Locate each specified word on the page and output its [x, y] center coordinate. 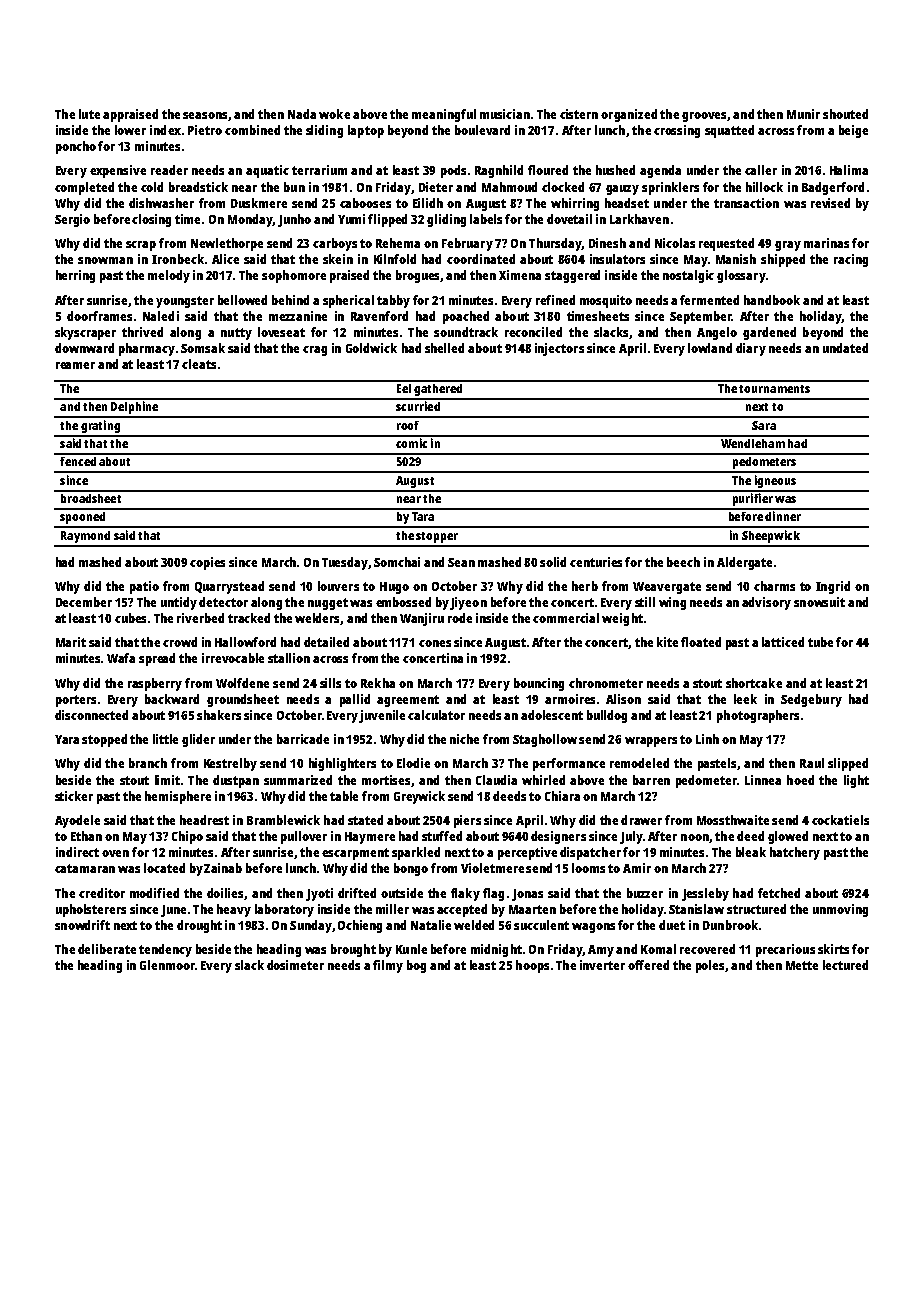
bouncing [539, 684]
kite [667, 642]
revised [830, 203]
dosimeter [295, 965]
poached [466, 317]
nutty [236, 334]
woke [334, 114]
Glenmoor [167, 965]
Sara [764, 425]
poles [710, 966]
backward [172, 699]
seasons [205, 115]
